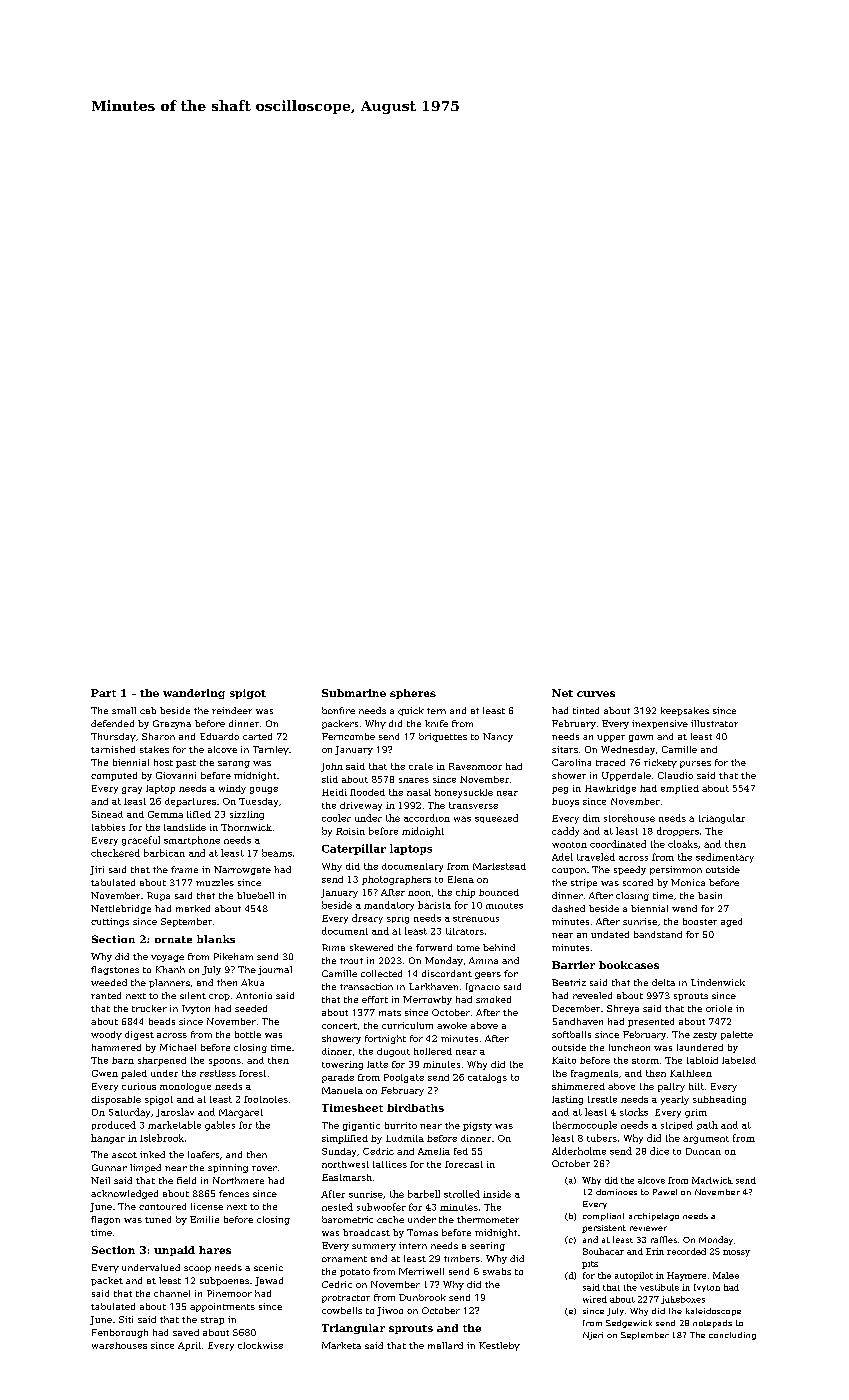 This image has height=1400, width=849. Describe the element at coordinates (685, 711) in the image. I see `keepsakes` at that location.
